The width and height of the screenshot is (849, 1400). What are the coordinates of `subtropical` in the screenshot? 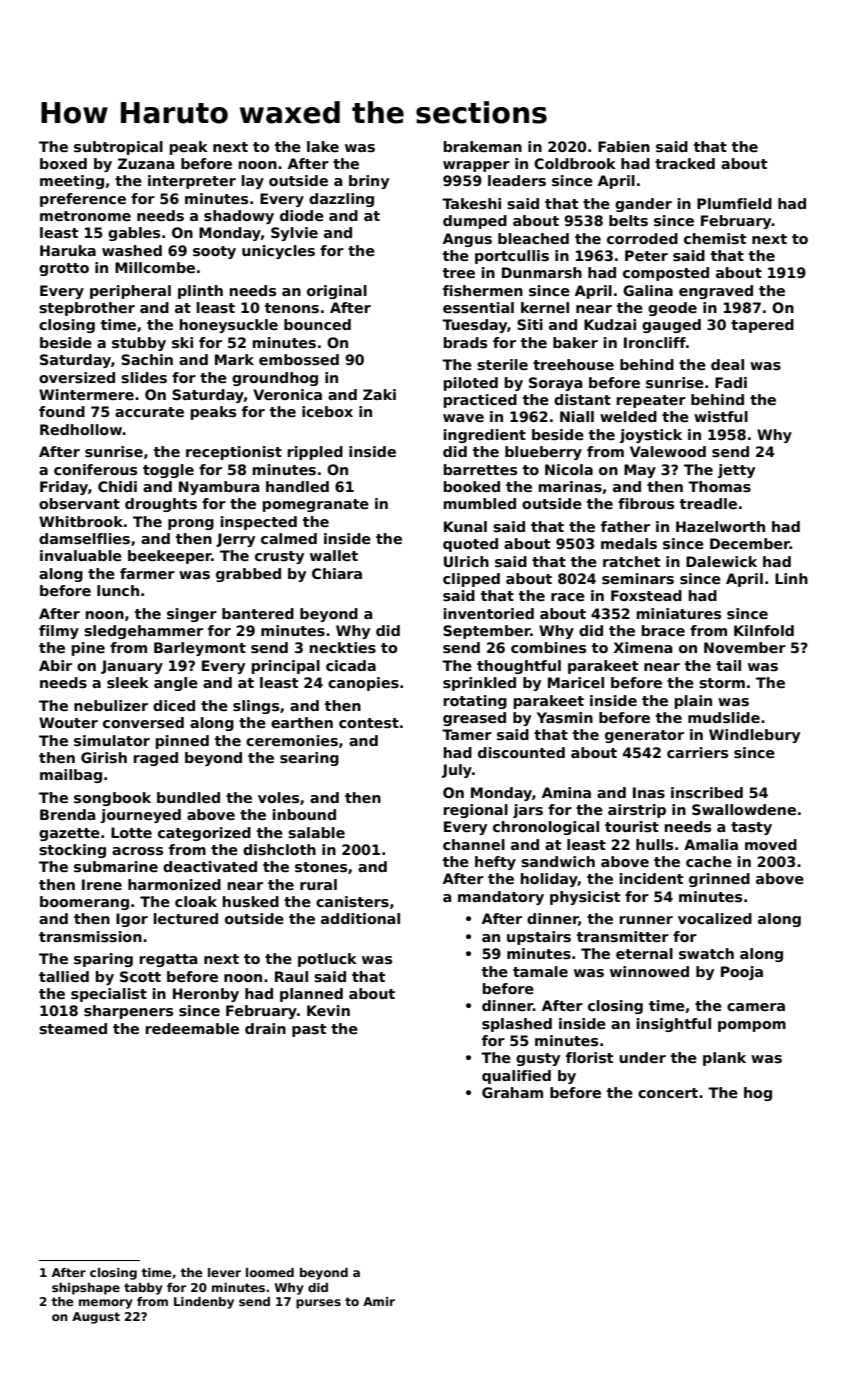 It's located at (118, 148).
